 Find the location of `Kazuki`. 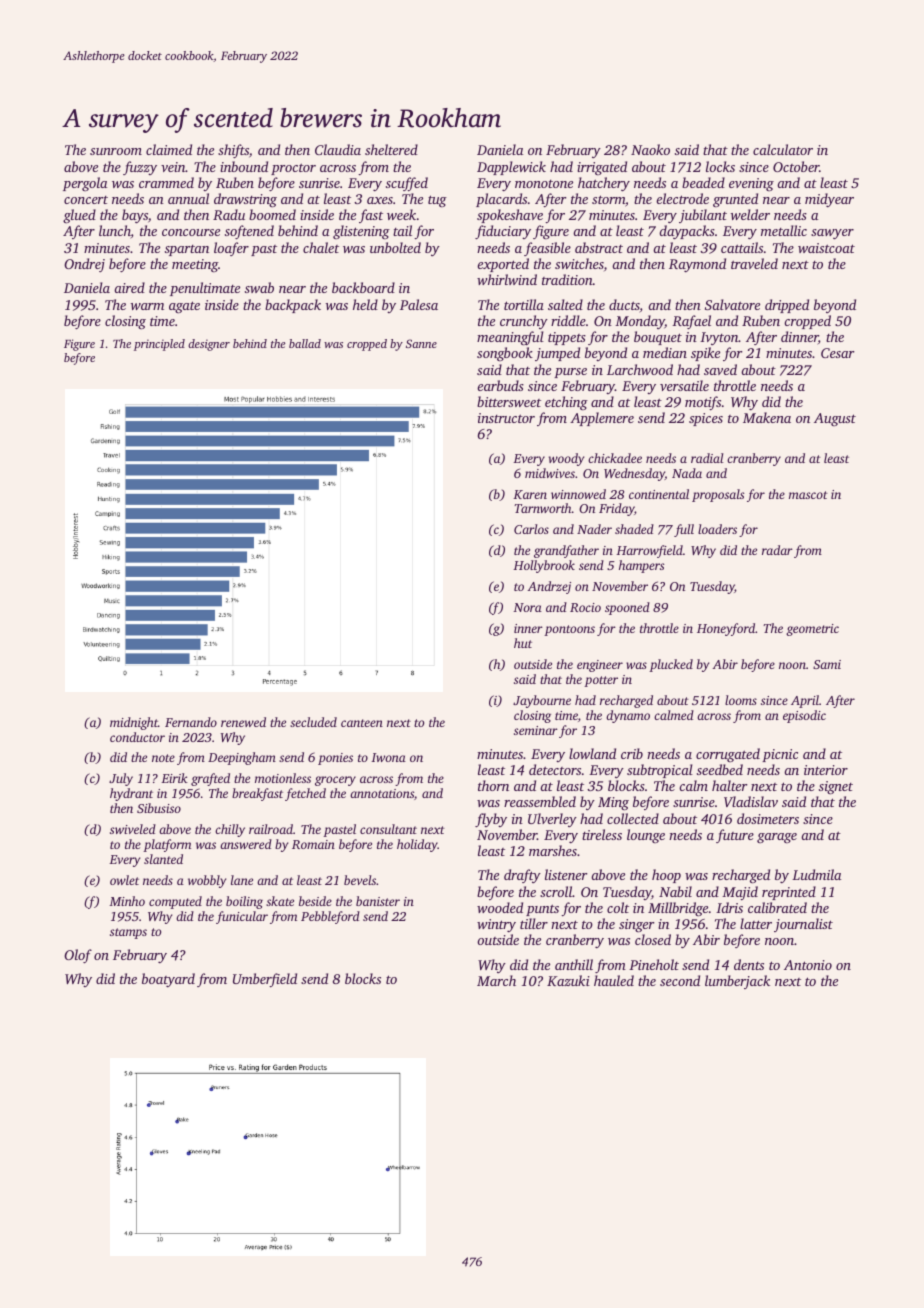

Kazuki is located at coordinates (568, 980).
